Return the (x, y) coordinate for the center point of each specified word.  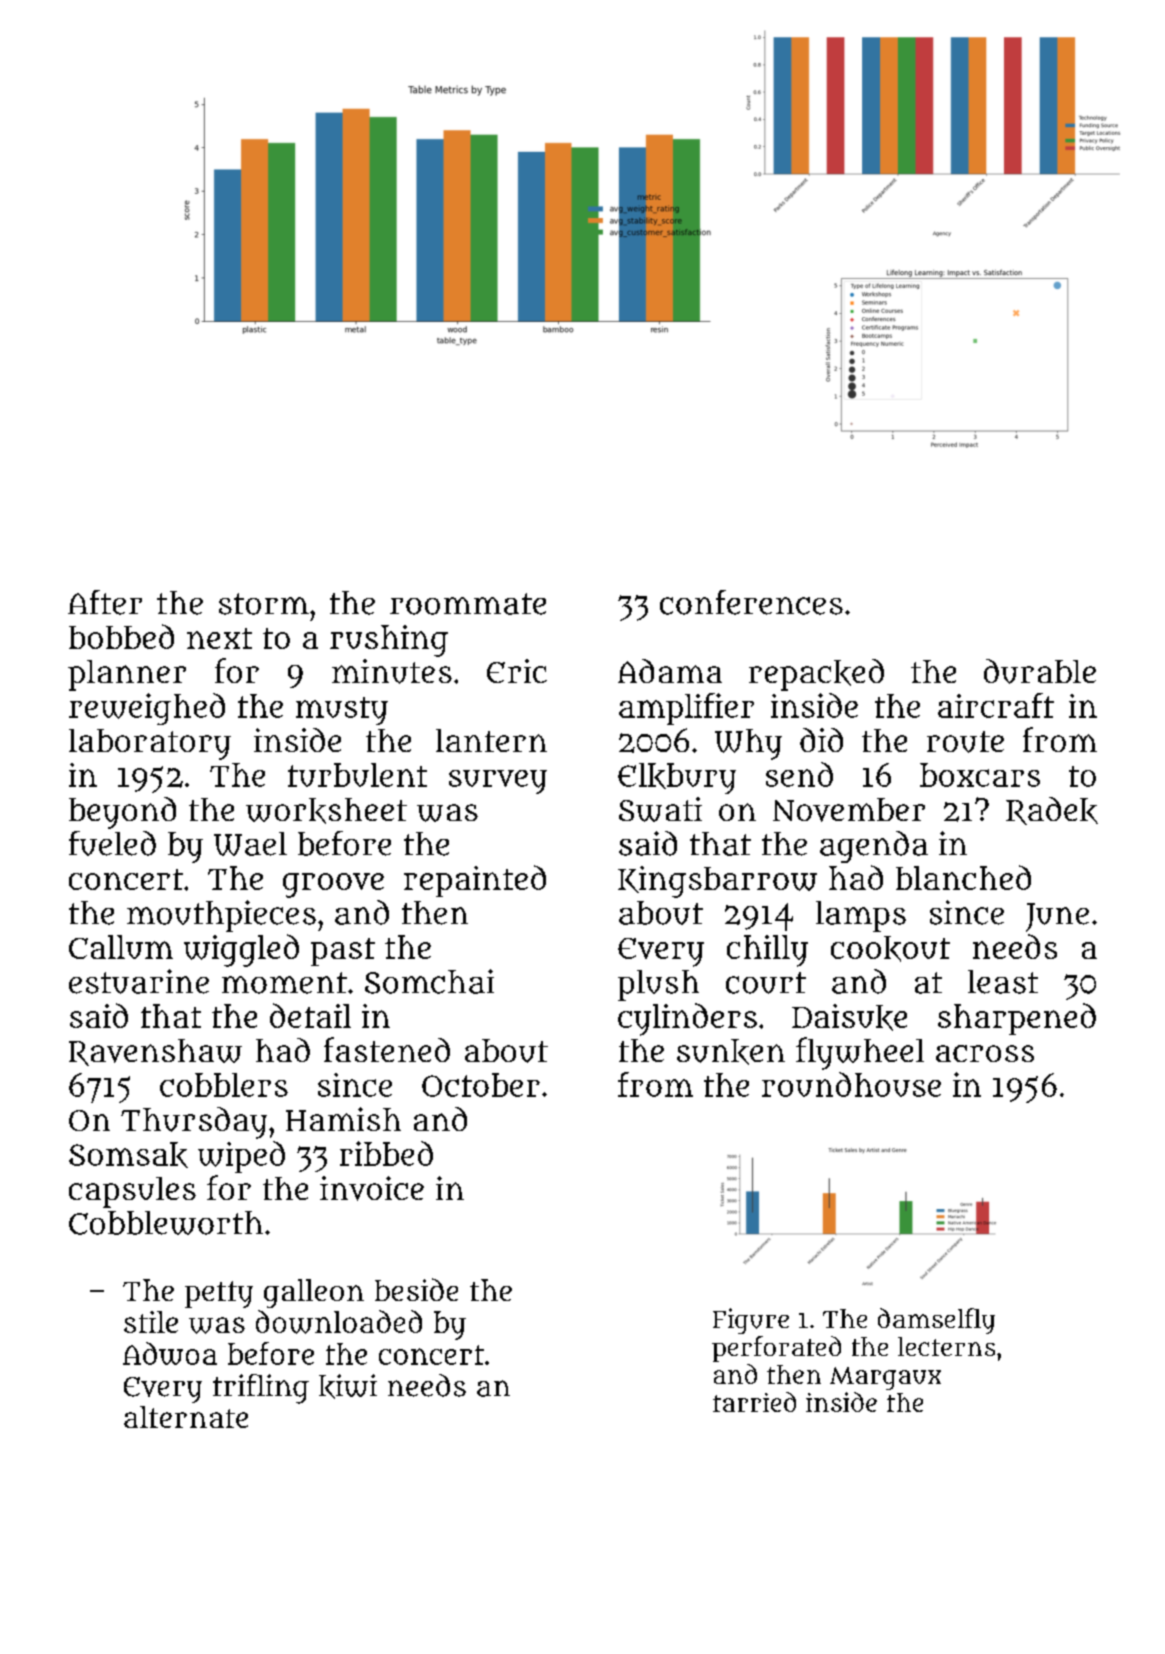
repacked (816, 675)
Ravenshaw (155, 1052)
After (105, 602)
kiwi (348, 1386)
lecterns (946, 1346)
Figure (751, 1321)
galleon (314, 1293)
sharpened (1017, 1019)
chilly (767, 951)
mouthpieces (221, 916)
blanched (963, 877)
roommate (468, 604)
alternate (186, 1417)
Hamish (343, 1119)
